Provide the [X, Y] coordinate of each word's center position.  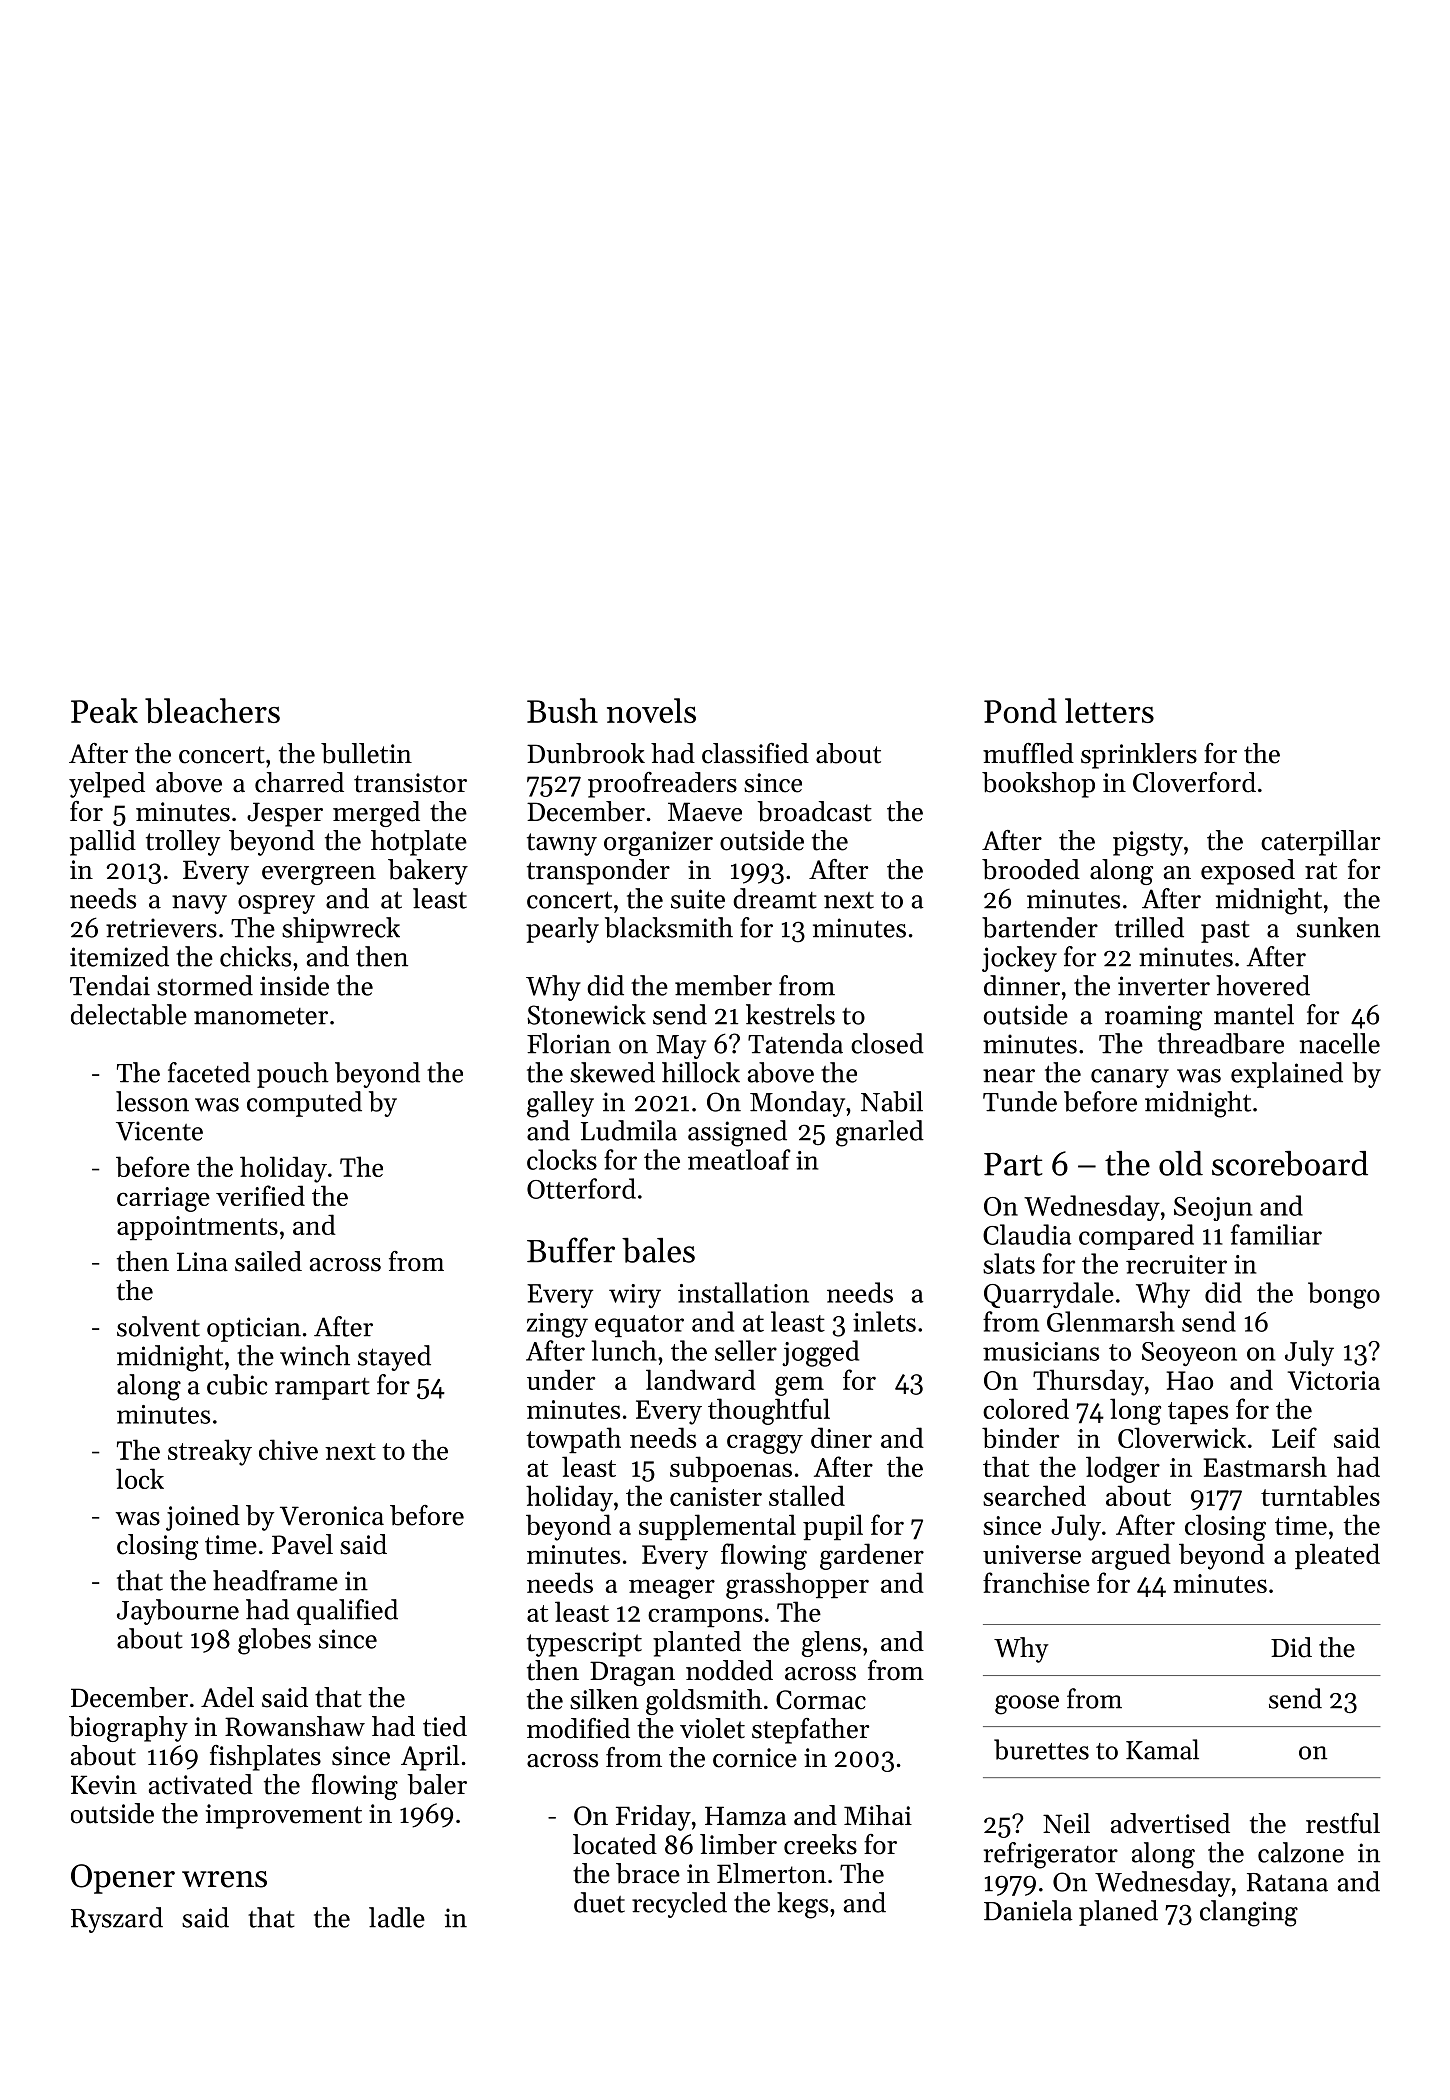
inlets [884, 1321]
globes [274, 1641]
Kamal [1162, 1749]
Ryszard [117, 1920]
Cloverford [1194, 782]
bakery [428, 872]
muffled [1028, 753]
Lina [202, 1261]
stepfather [810, 1731]
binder [1020, 1437]
